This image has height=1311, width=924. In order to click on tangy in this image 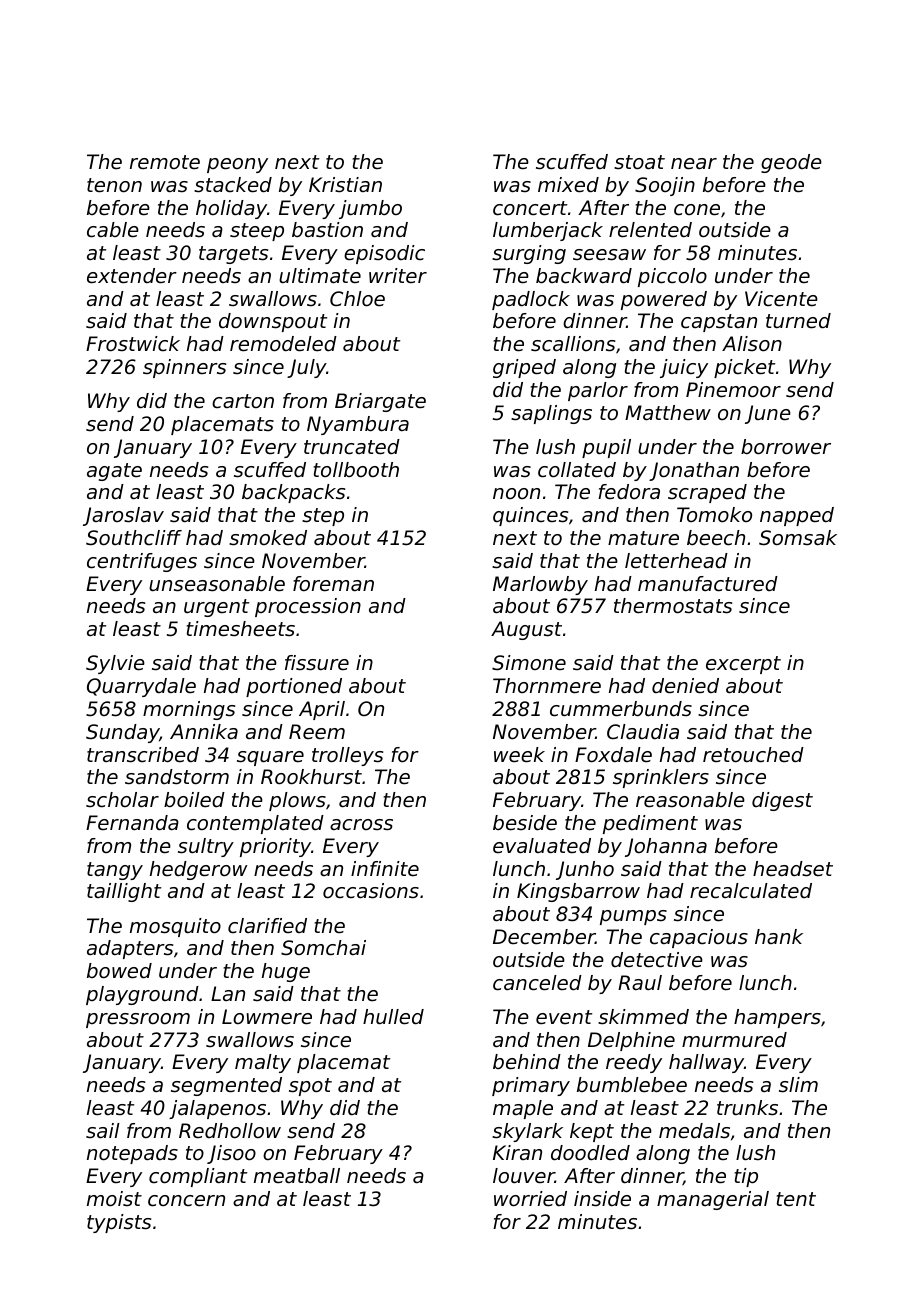, I will do `click(115, 871)`.
